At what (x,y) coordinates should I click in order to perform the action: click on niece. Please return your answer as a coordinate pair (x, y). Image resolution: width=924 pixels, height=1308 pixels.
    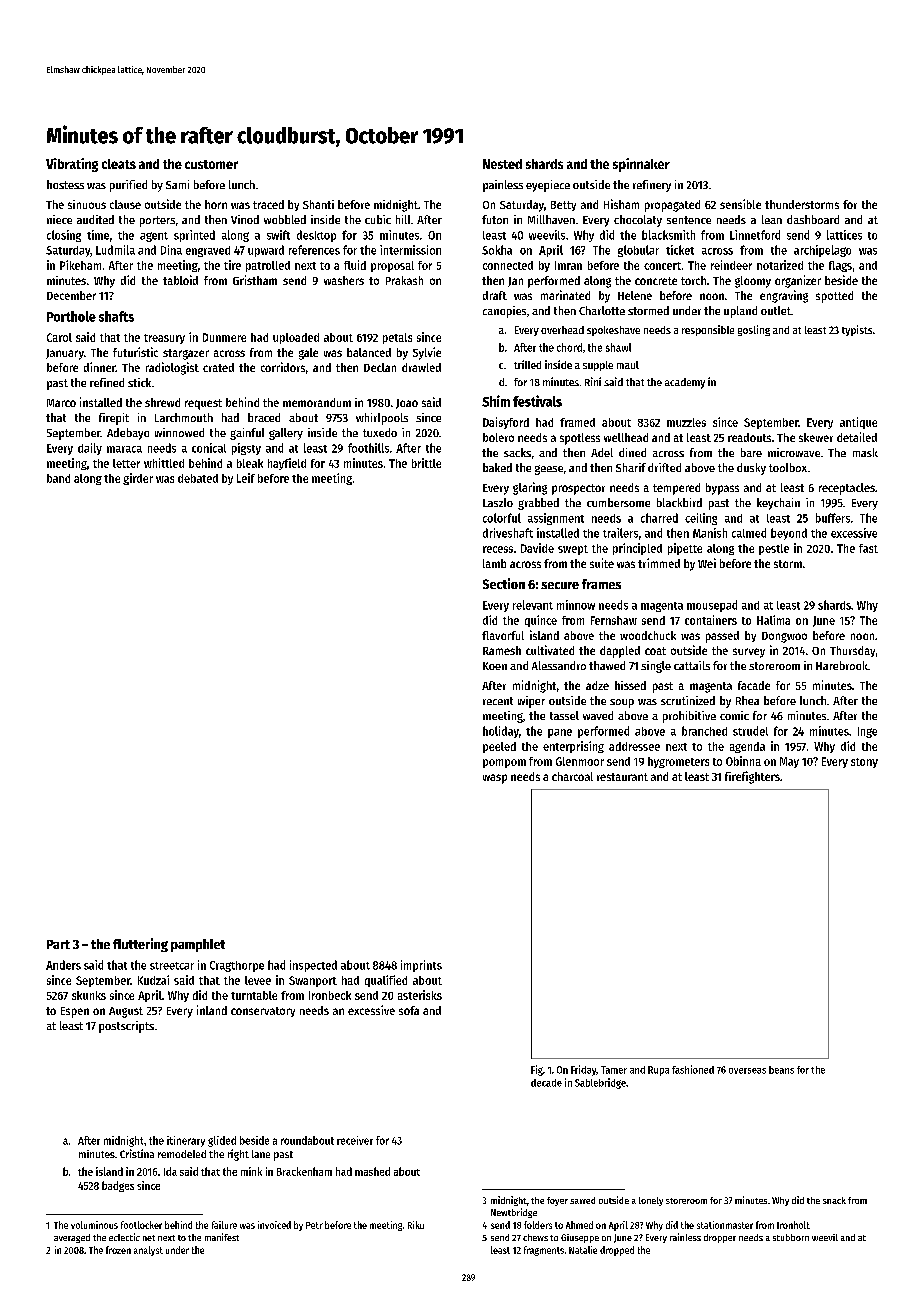
    Looking at the image, I should click on (59, 219).
